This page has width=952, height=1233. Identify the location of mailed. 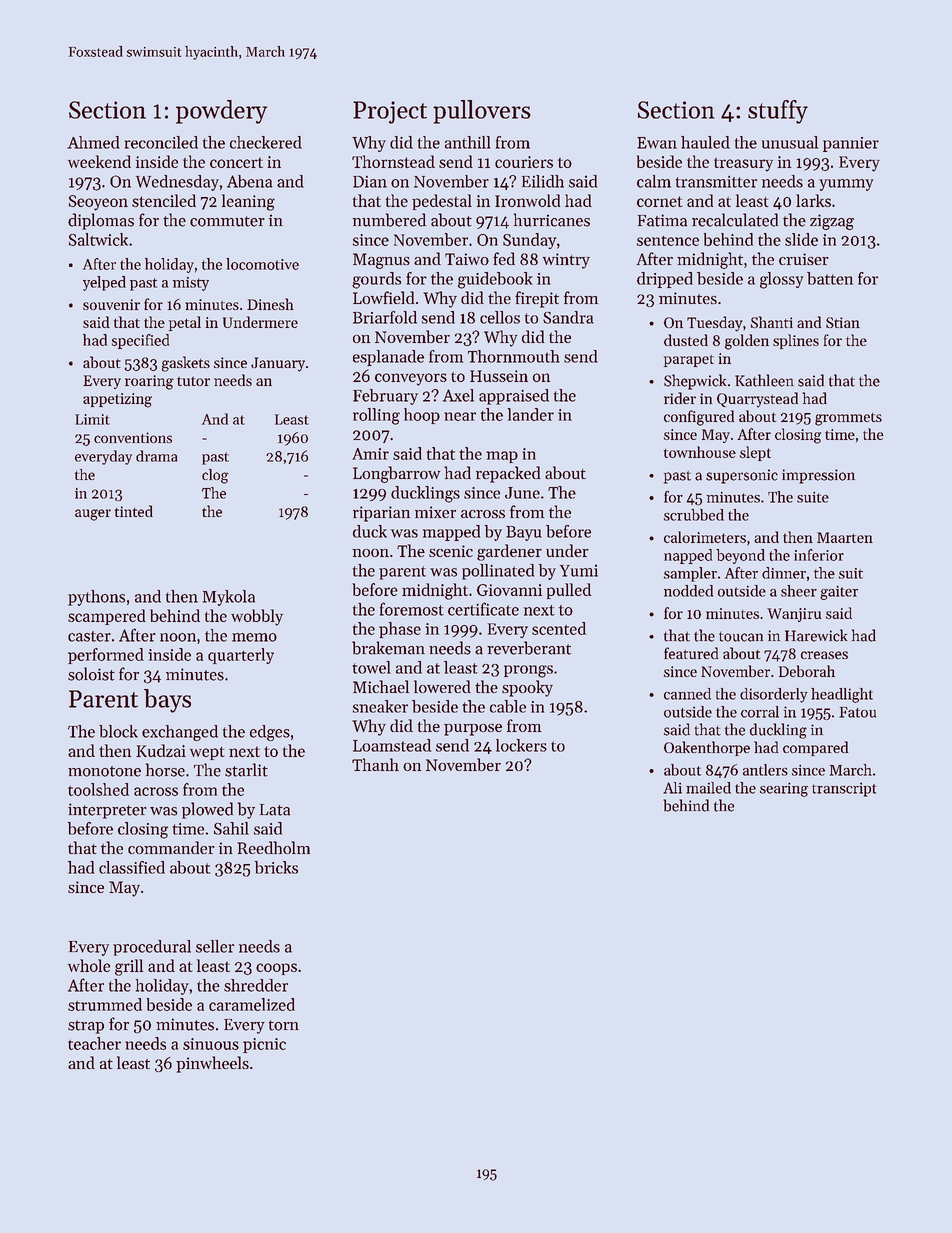
(708, 788).
